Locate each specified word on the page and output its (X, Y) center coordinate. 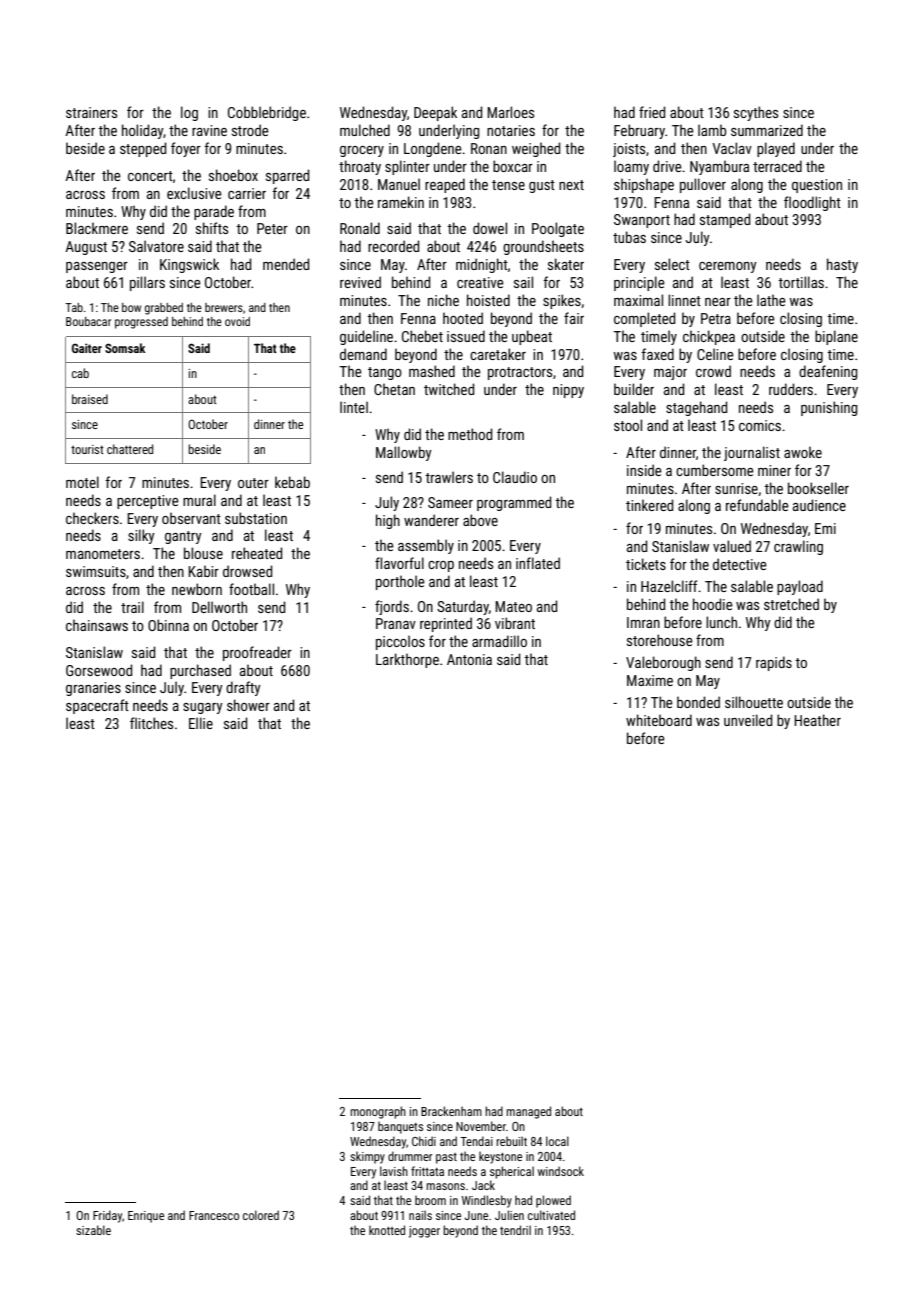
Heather (817, 720)
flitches (151, 723)
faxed (657, 354)
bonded (698, 702)
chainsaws (97, 625)
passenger (97, 267)
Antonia (469, 659)
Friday (107, 1216)
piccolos (400, 642)
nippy (568, 391)
